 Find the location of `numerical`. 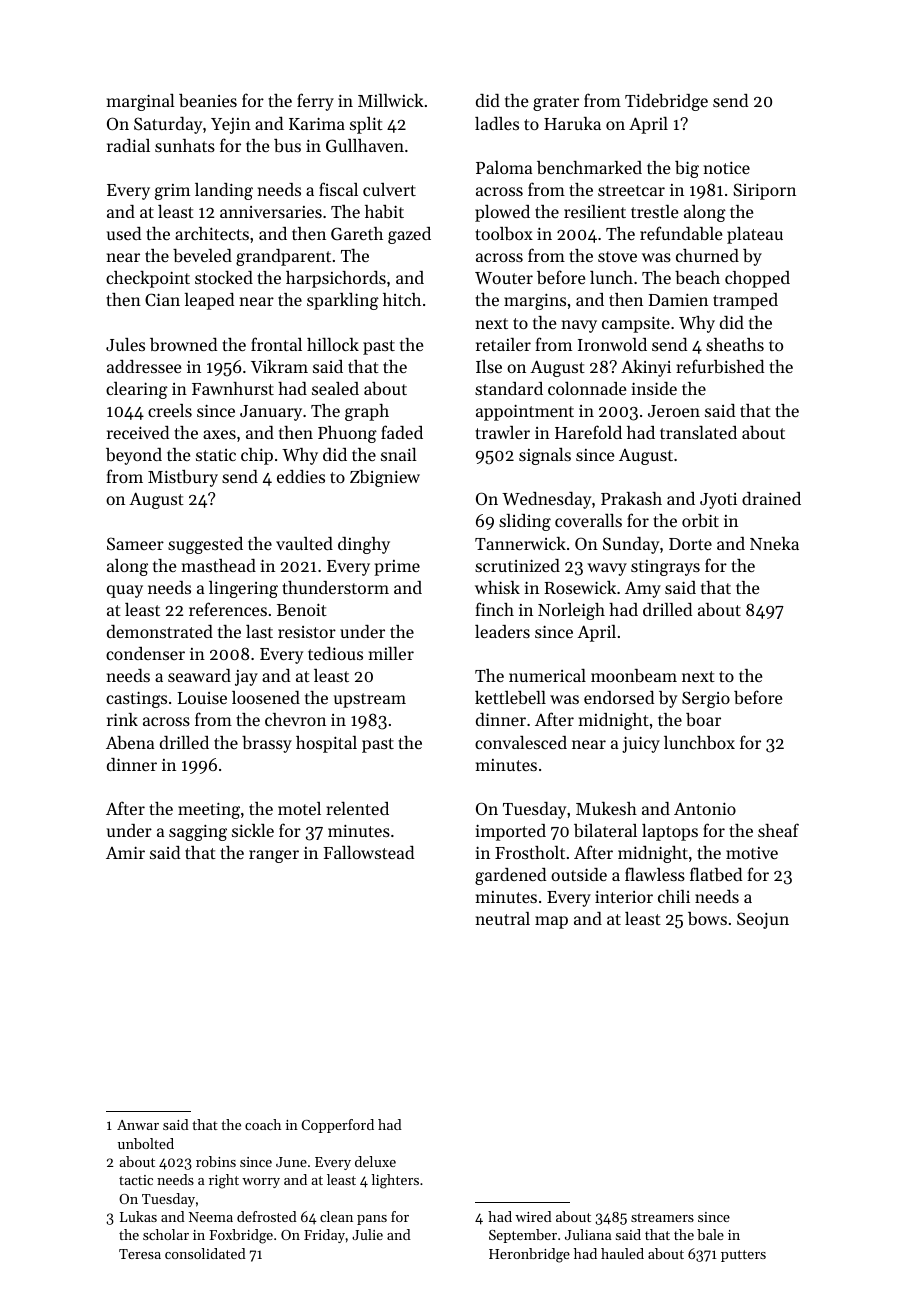

numerical is located at coordinates (547, 675).
